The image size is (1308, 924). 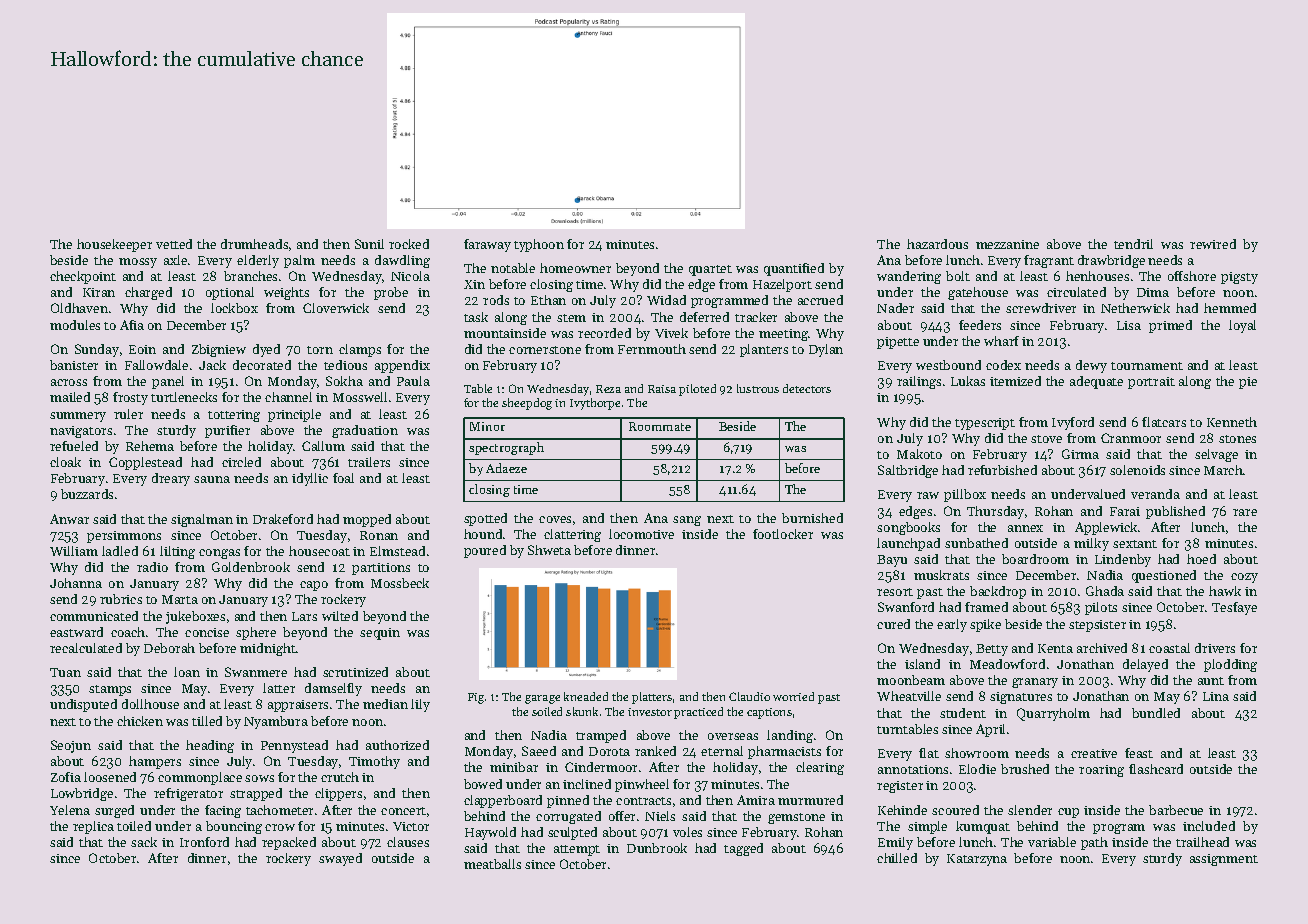 What do you see at coordinates (539, 245) in the screenshot?
I see `typhoon` at bounding box center [539, 245].
